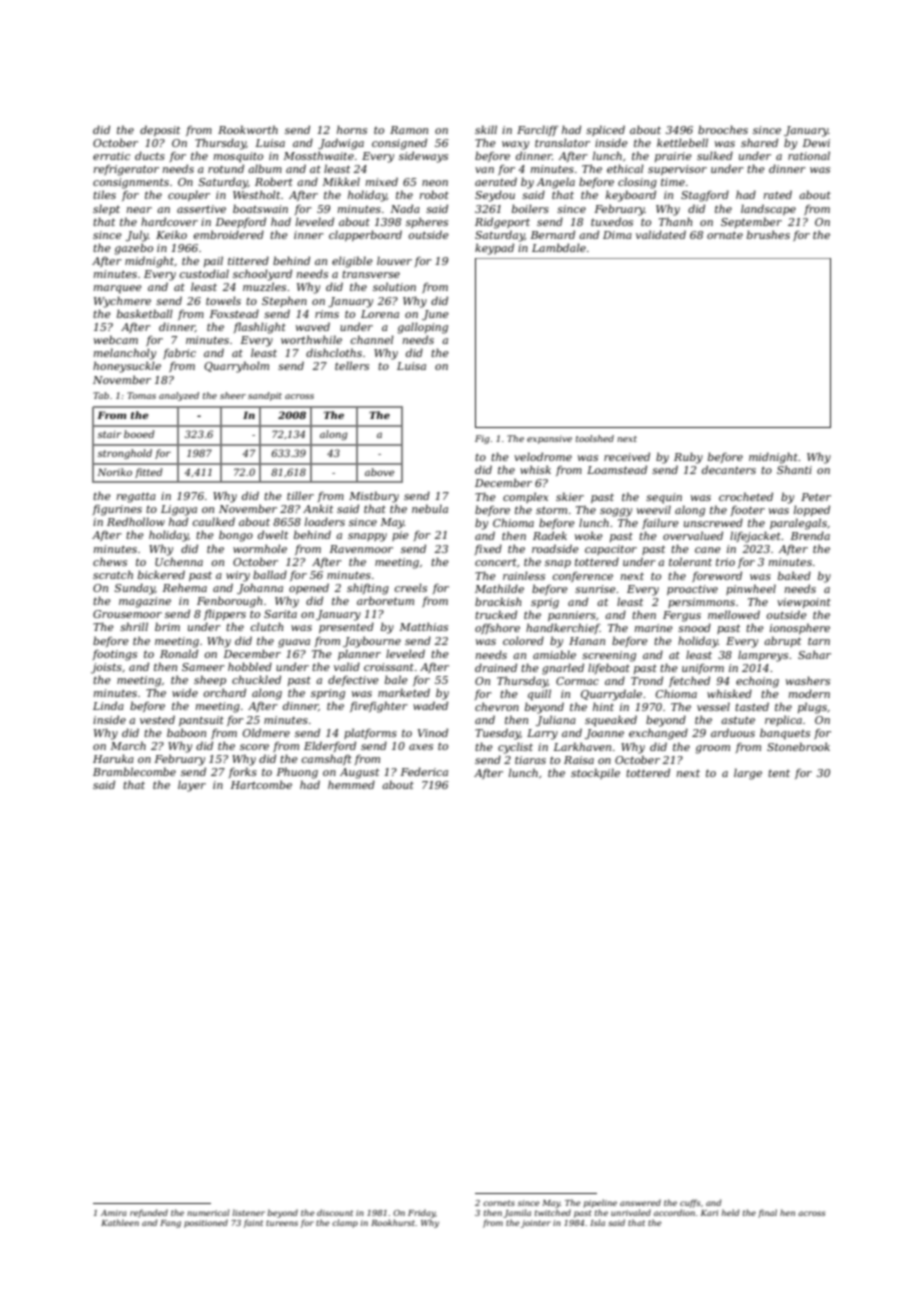 This screenshot has height=1308, width=924. What do you see at coordinates (794, 575) in the screenshot?
I see `baked` at bounding box center [794, 575].
